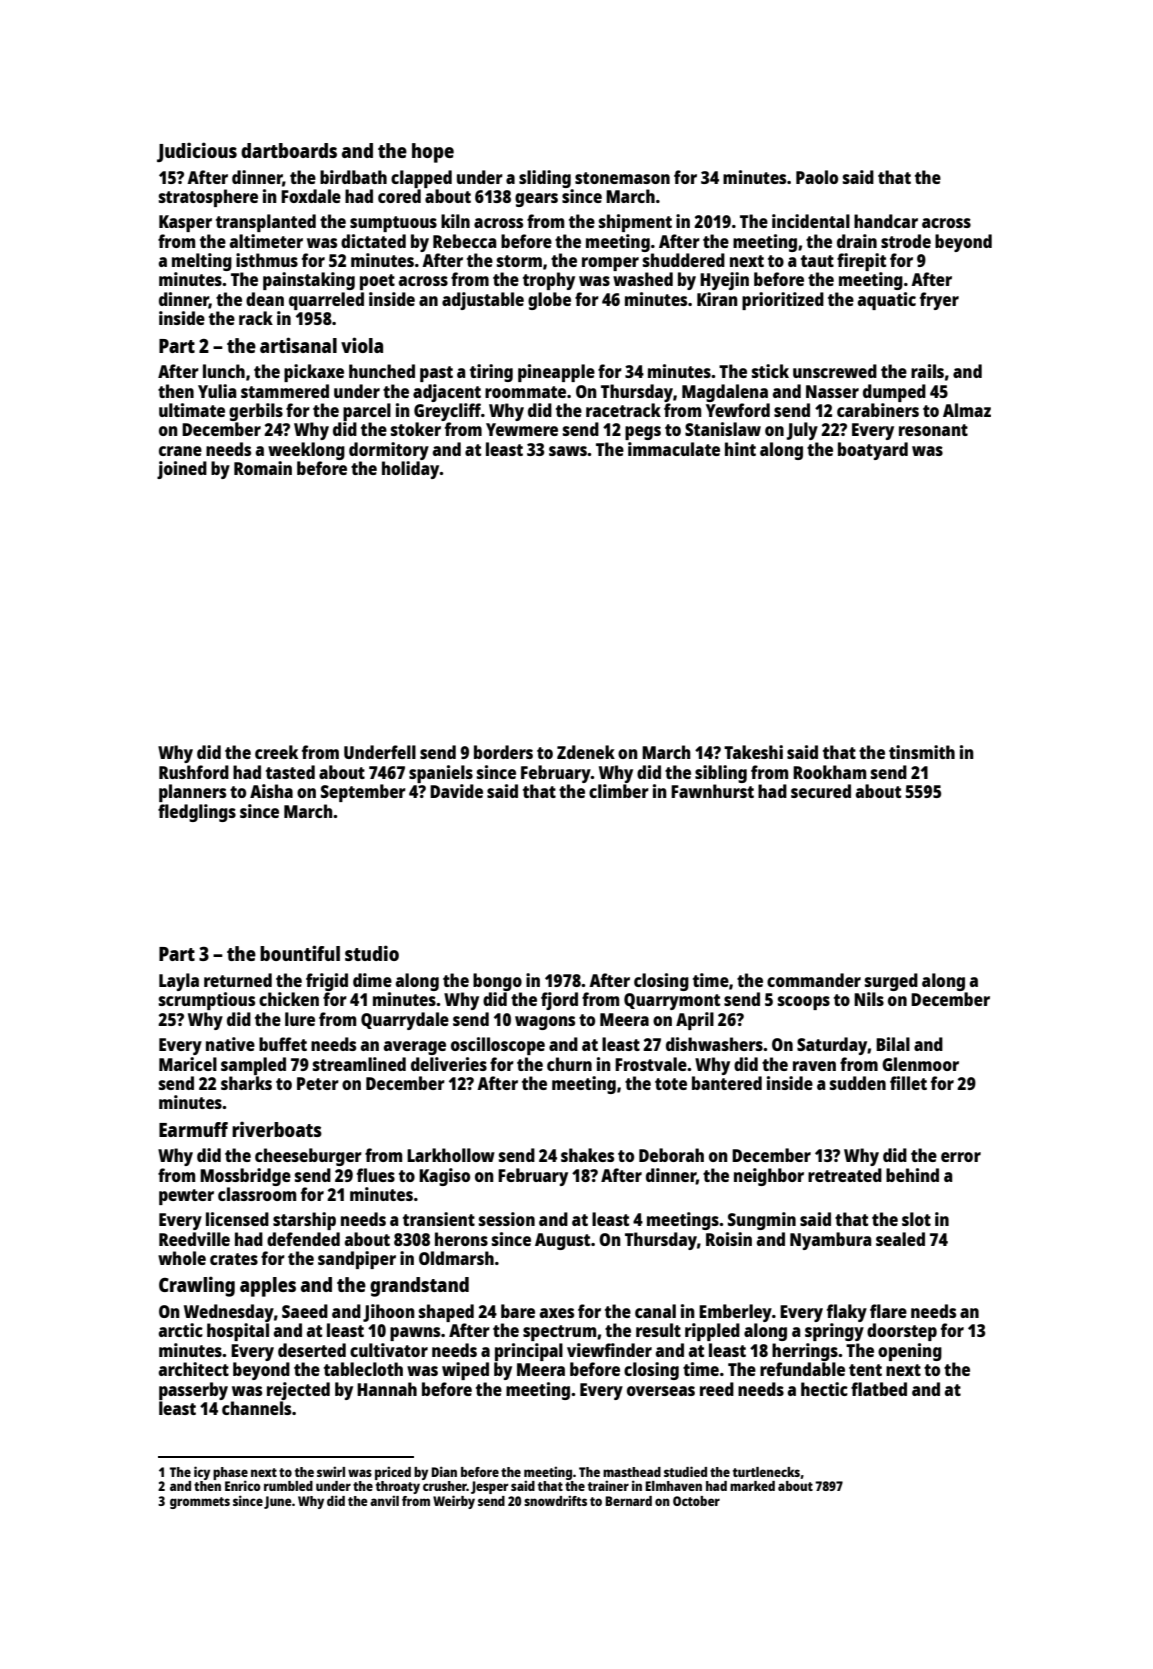 The image size is (1153, 1669). I want to click on strode, so click(906, 241).
